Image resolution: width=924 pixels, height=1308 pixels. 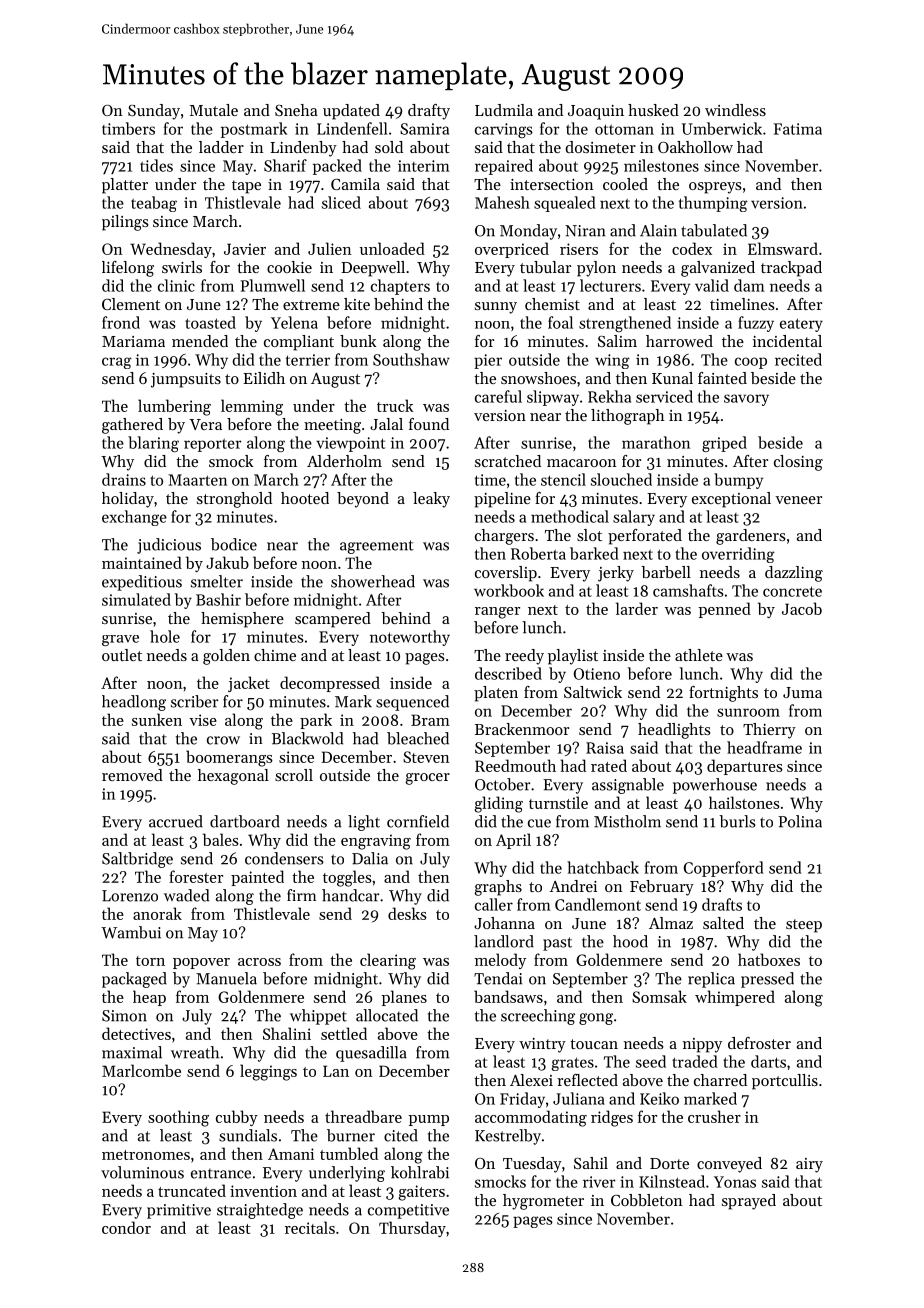 I want to click on Thursday, so click(x=412, y=1229).
